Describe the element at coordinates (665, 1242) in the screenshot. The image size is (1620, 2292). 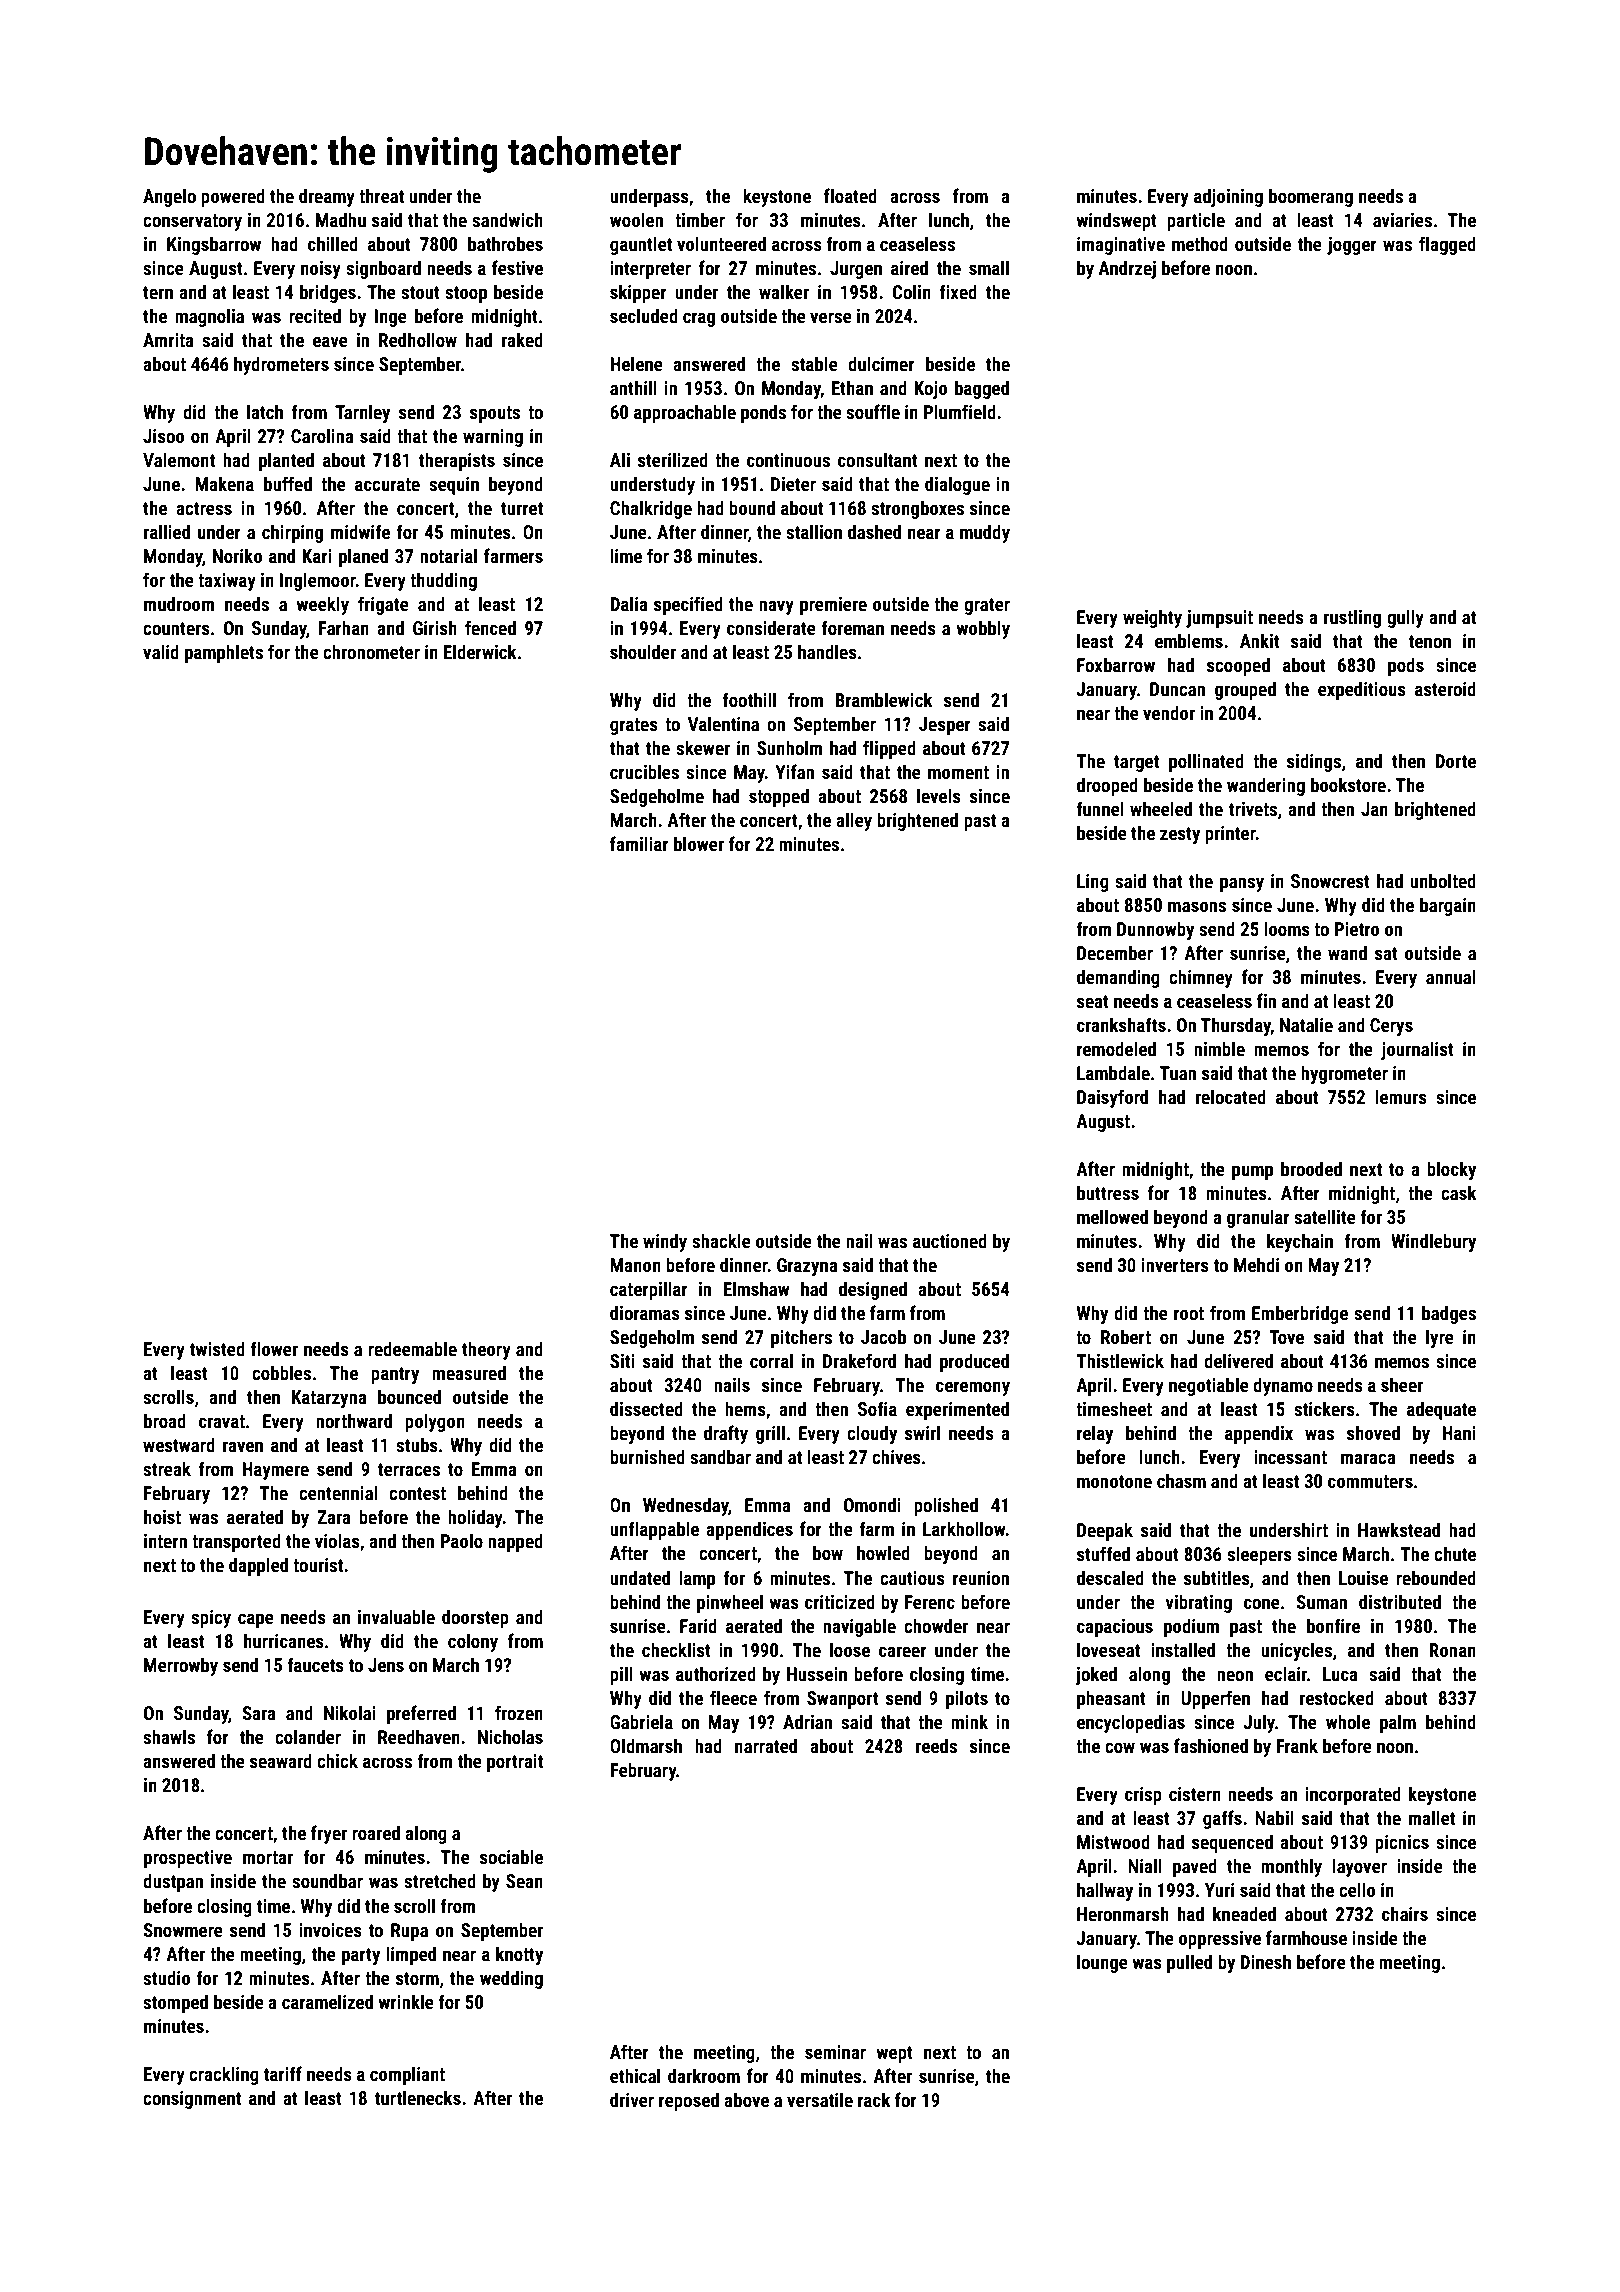
I see `windy` at that location.
